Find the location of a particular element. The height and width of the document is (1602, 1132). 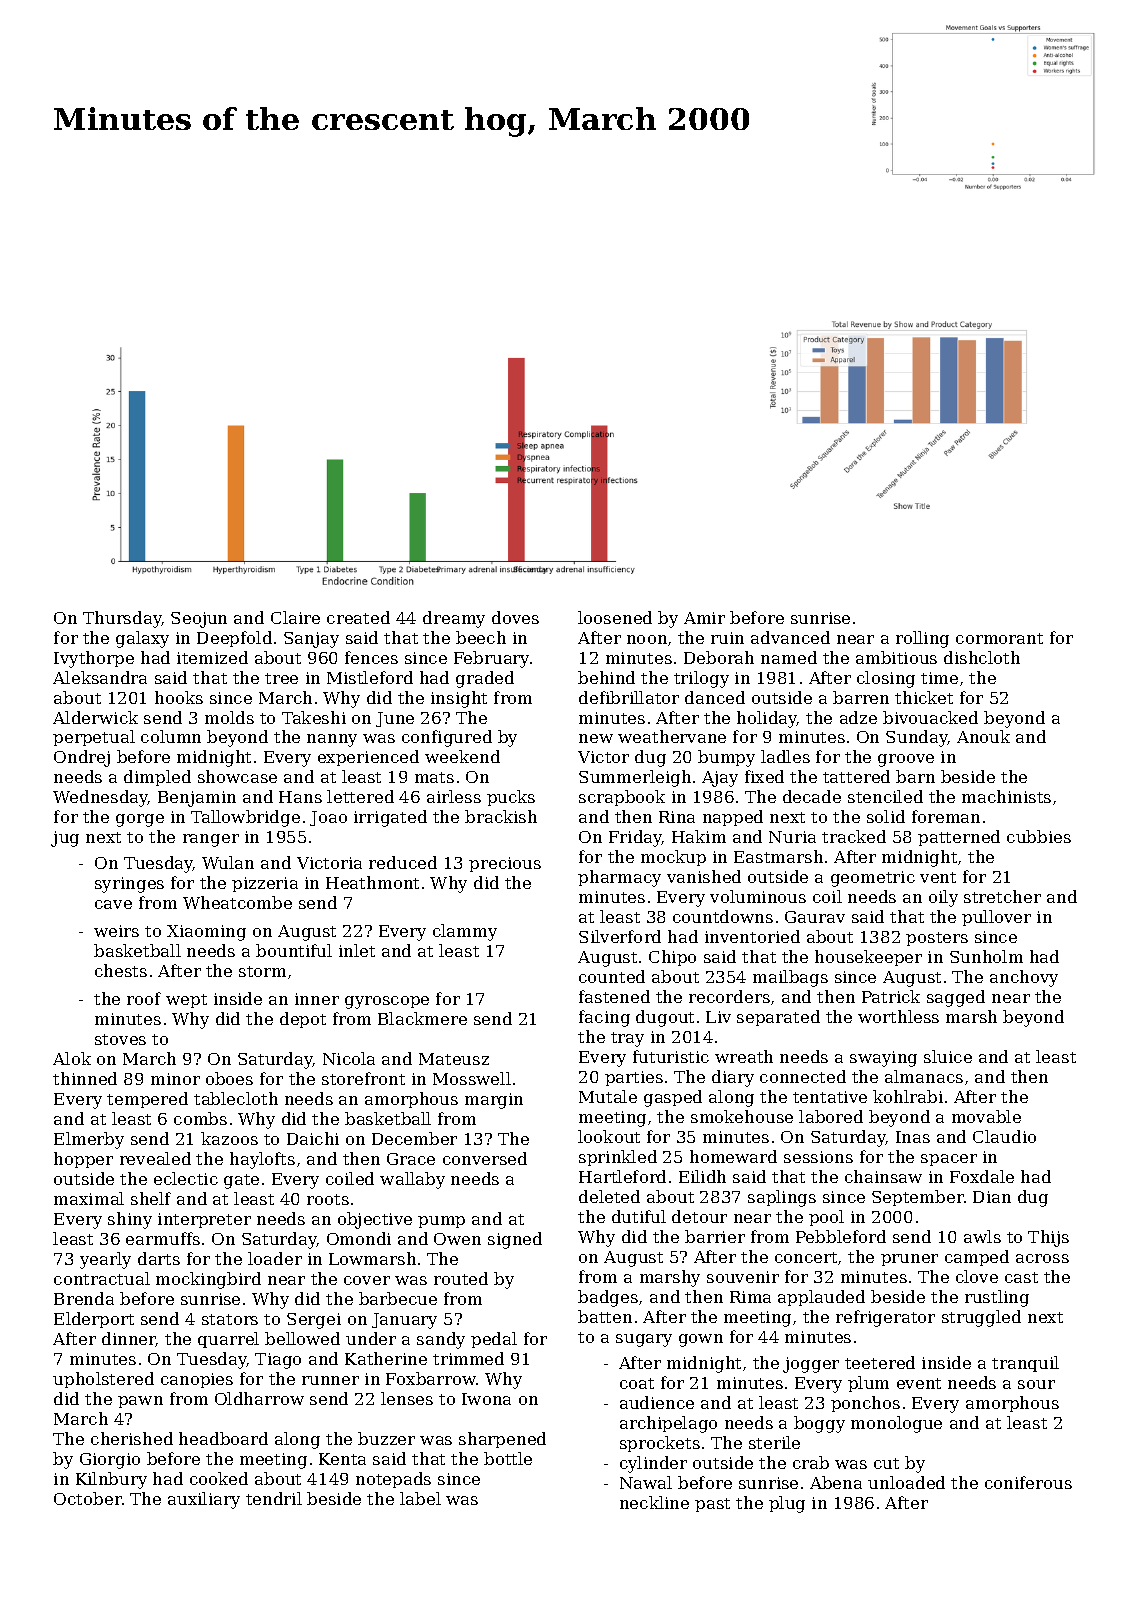

galaxy is located at coordinates (142, 639).
